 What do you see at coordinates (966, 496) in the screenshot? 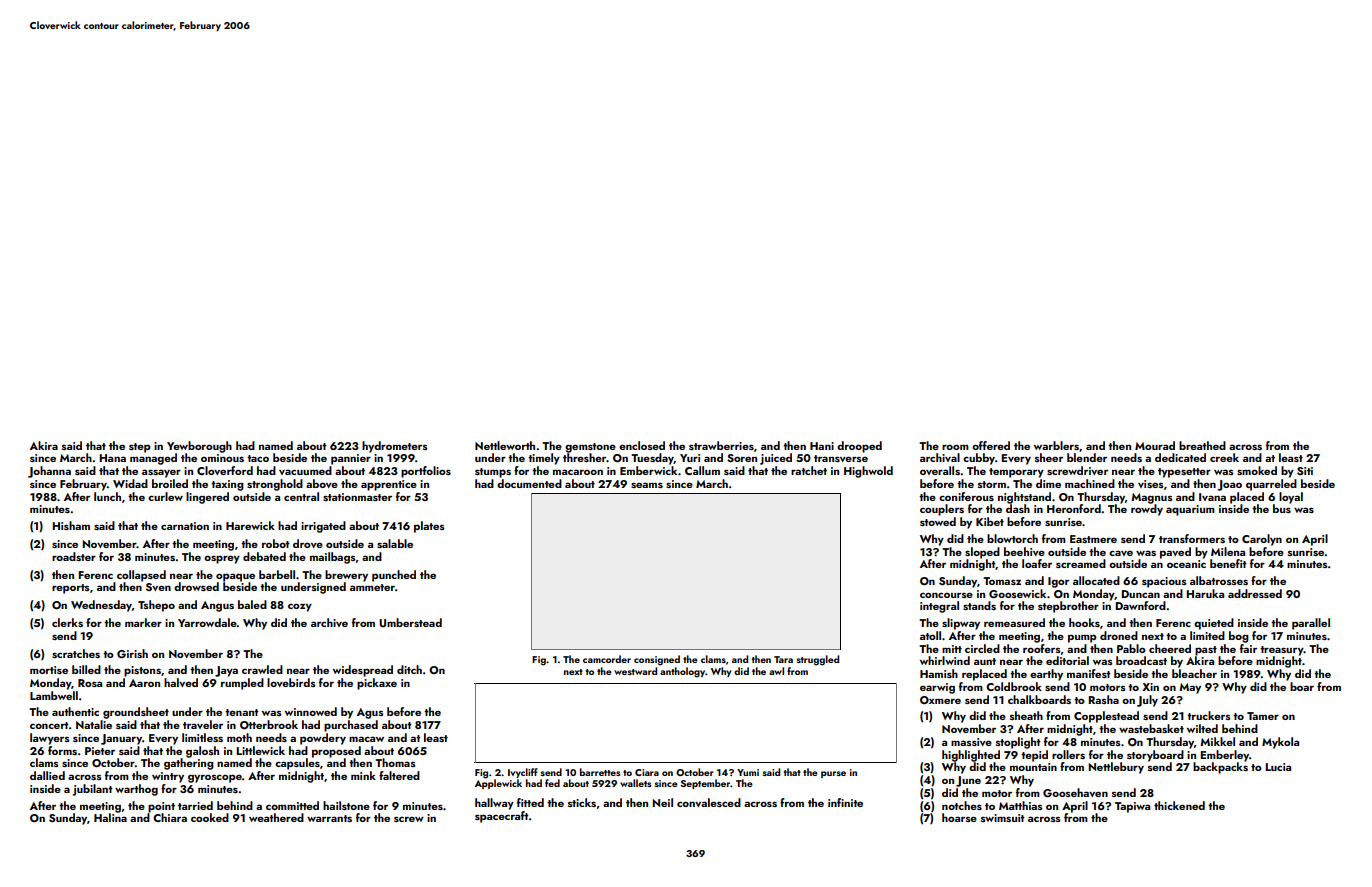
I see `coniferous` at bounding box center [966, 496].
